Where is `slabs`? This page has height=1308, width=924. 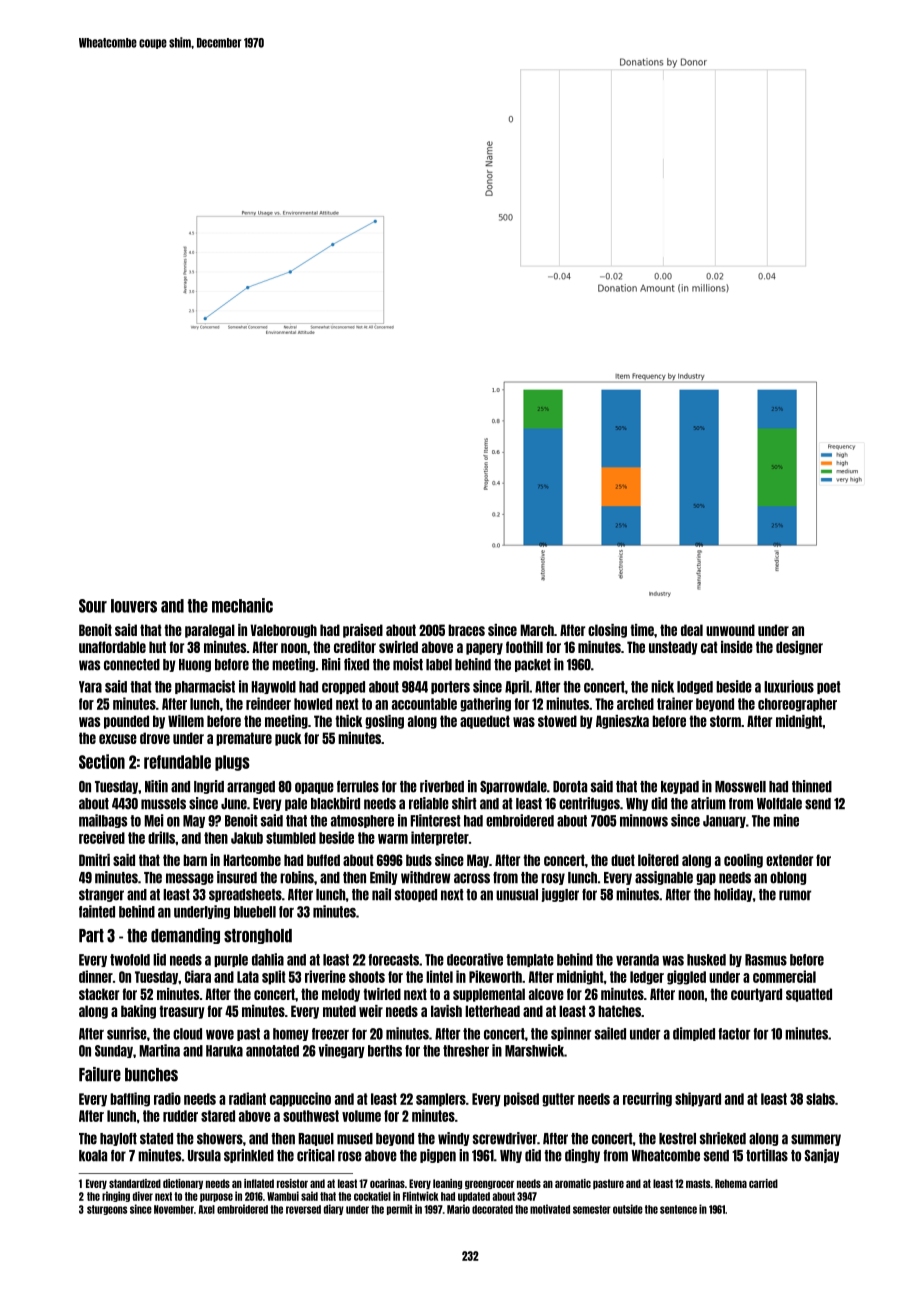
slabs is located at coordinates (820, 1099).
